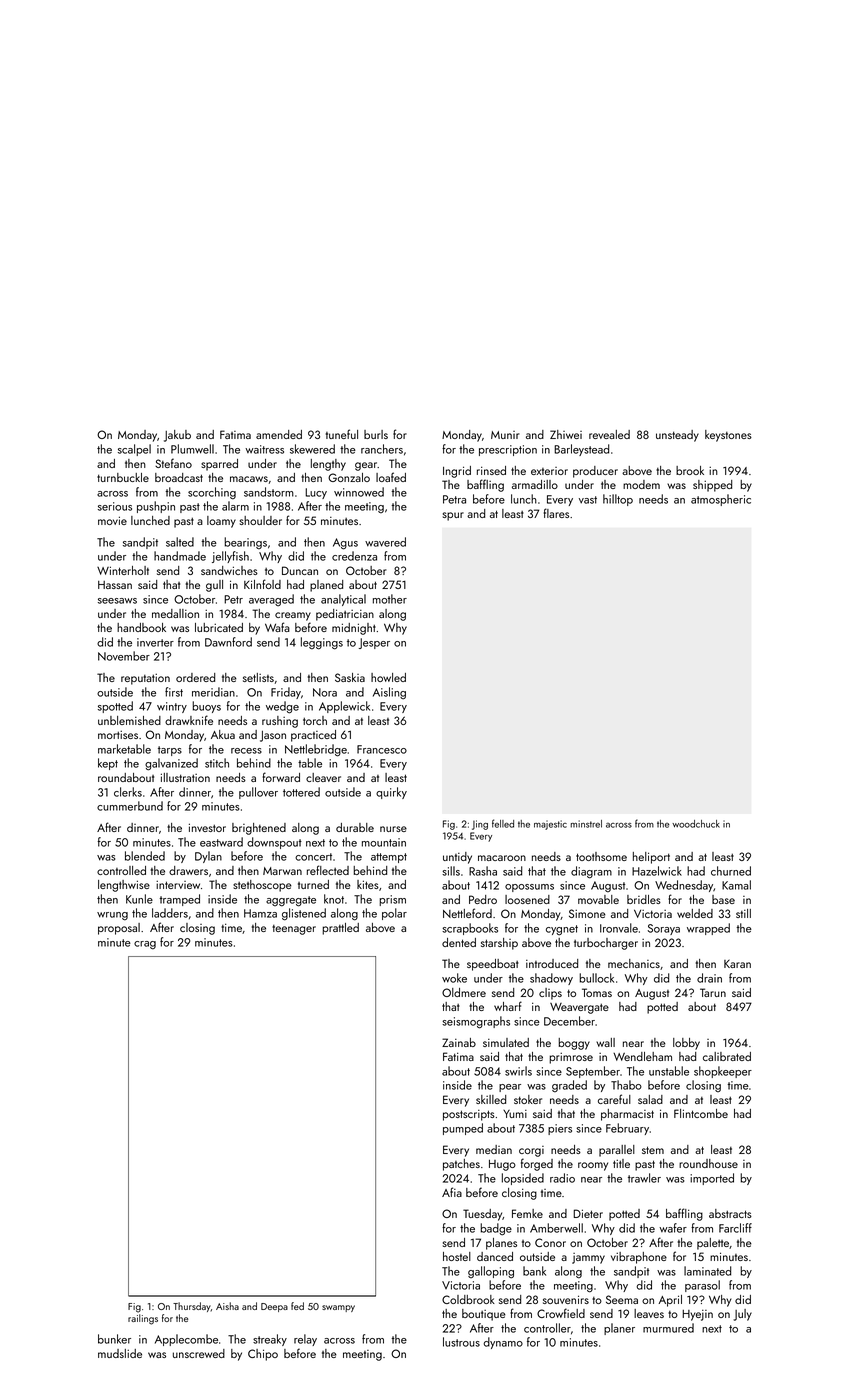 This screenshot has width=849, height=1400. I want to click on loafed, so click(391, 477).
